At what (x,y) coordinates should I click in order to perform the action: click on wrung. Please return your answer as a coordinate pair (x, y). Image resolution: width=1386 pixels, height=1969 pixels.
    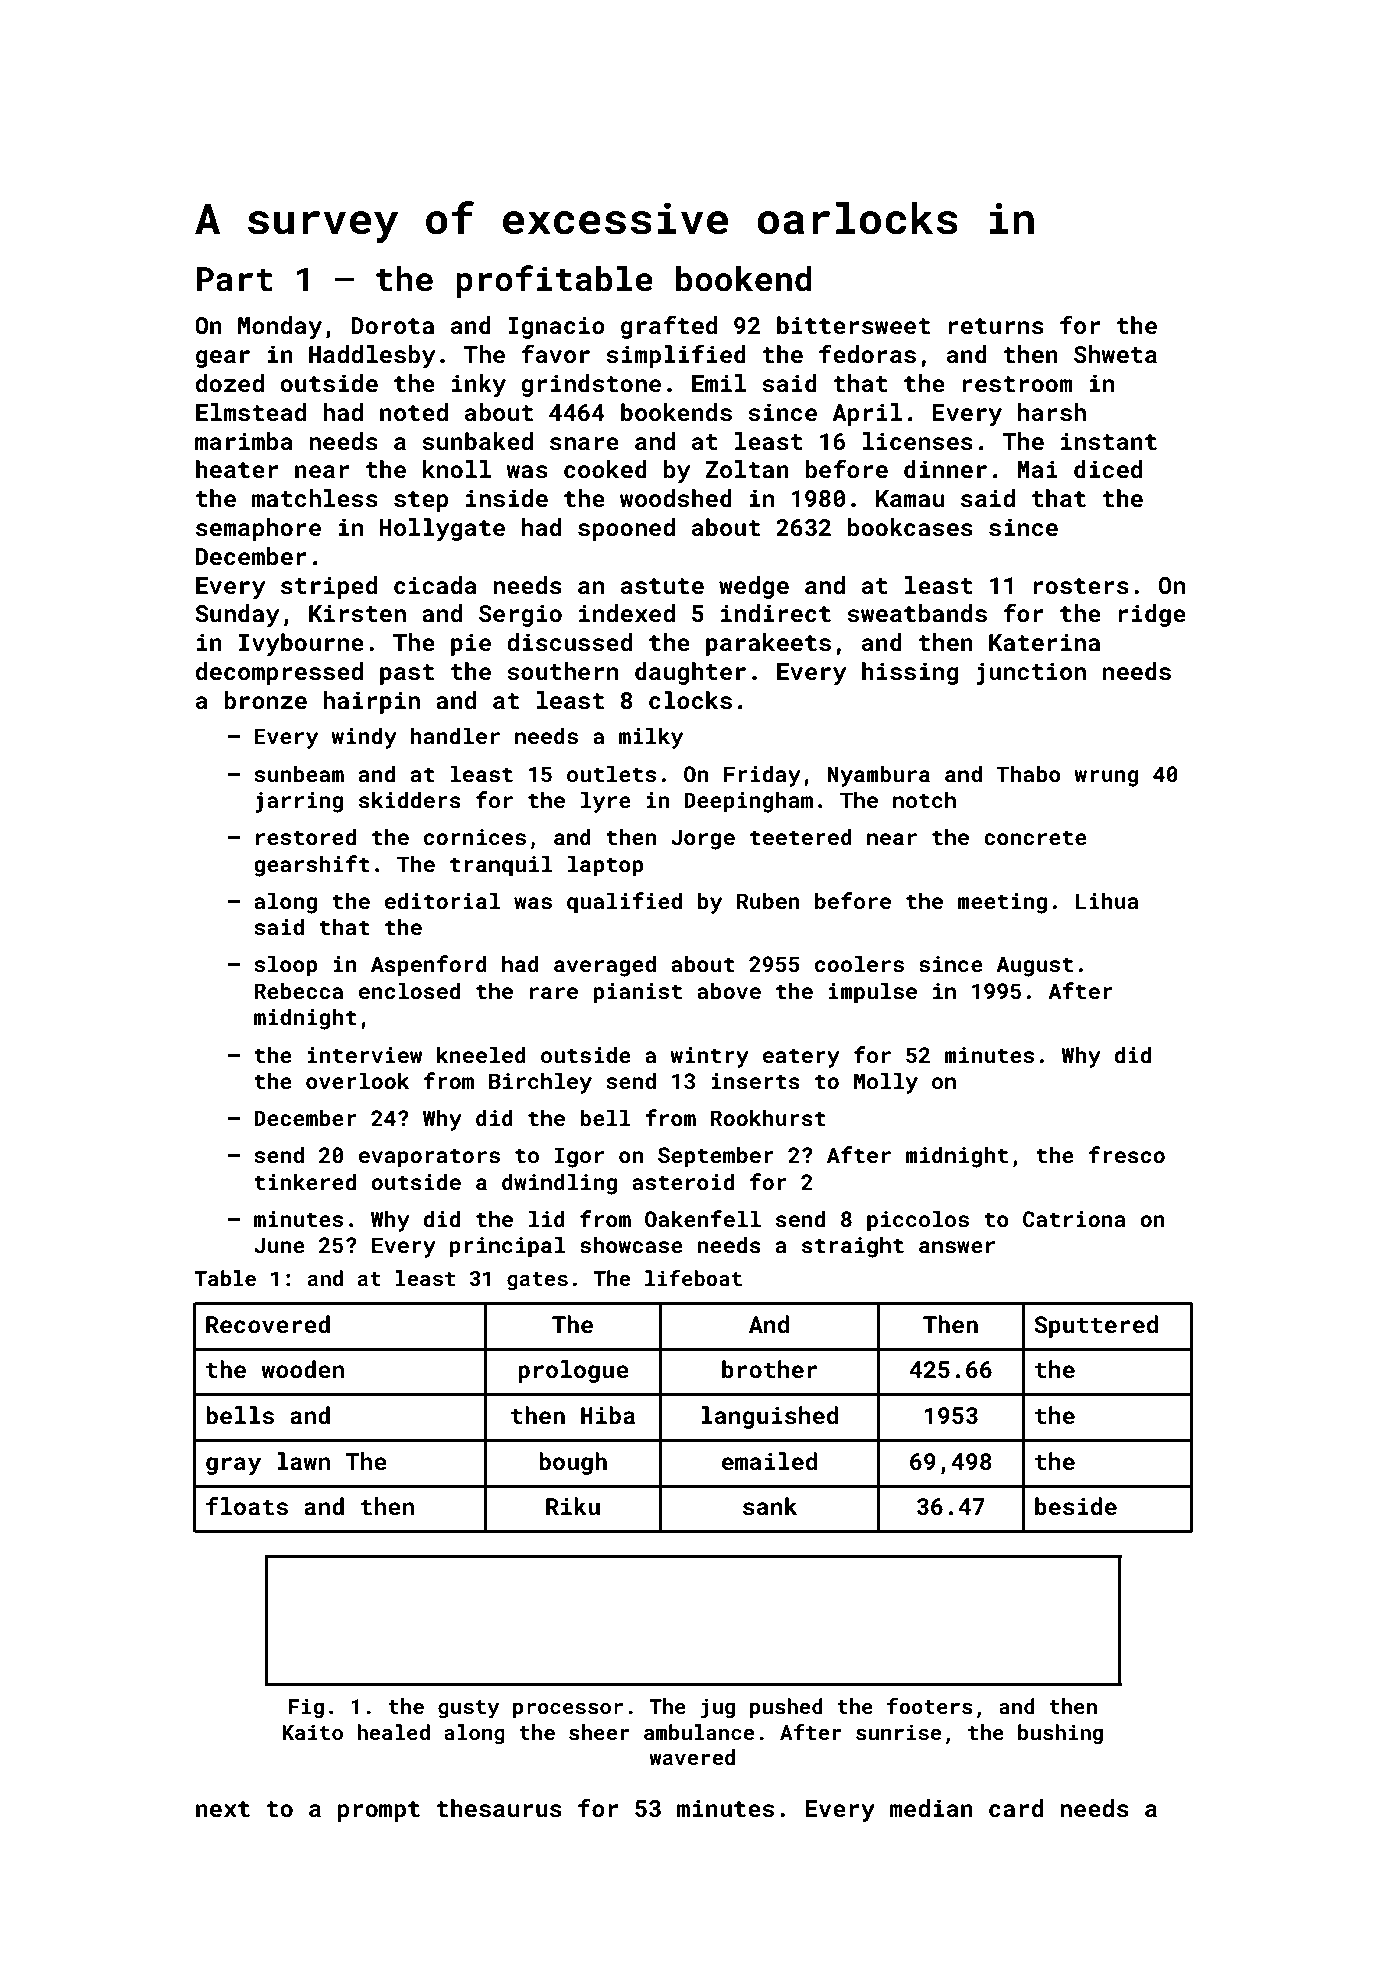
    Looking at the image, I should click on (1106, 778).
